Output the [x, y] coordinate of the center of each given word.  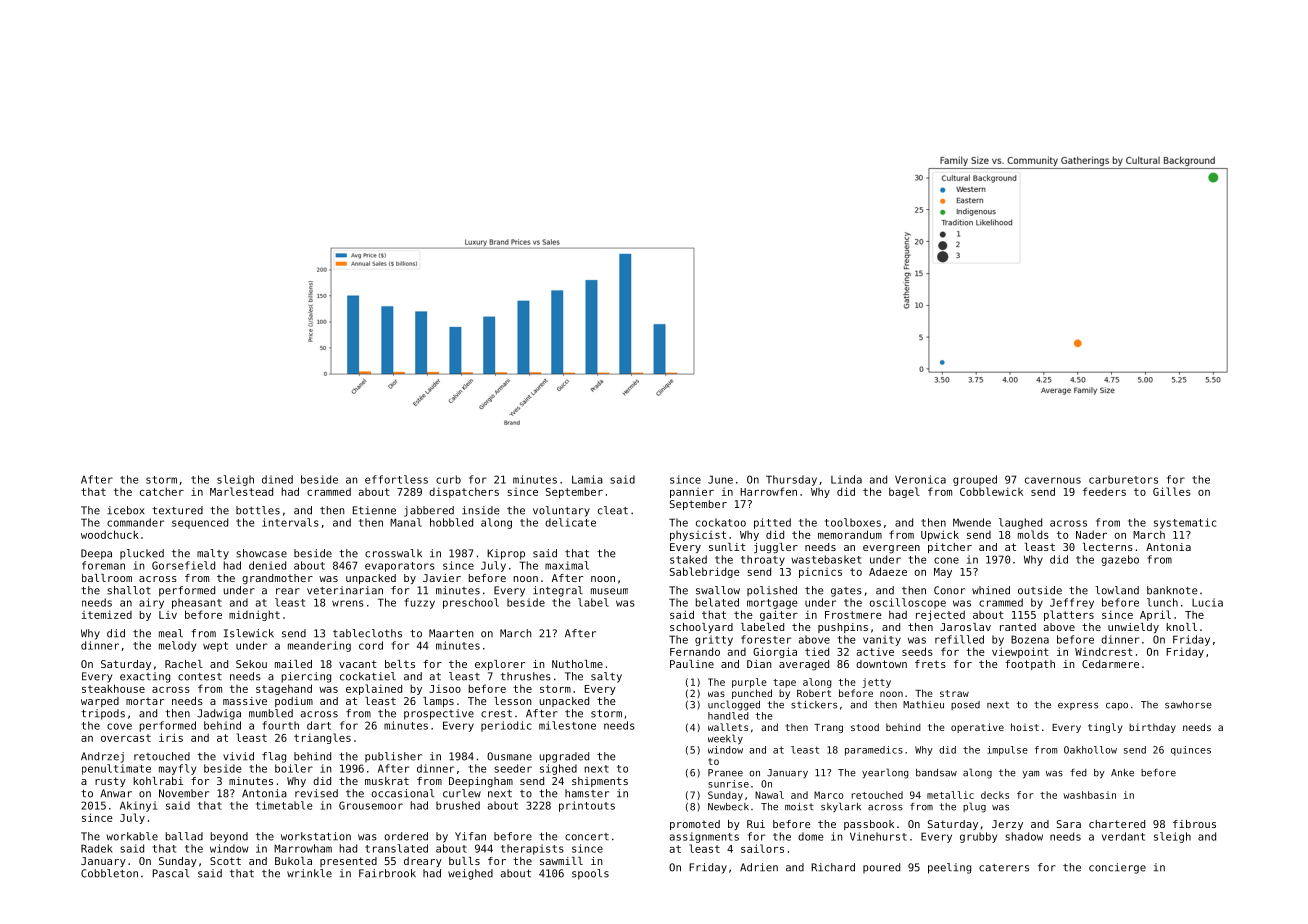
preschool [471, 603]
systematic [1185, 523]
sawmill [561, 861]
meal [171, 633]
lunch [1162, 602]
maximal [567, 565]
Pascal [171, 873]
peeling [949, 868]
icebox [126, 510]
